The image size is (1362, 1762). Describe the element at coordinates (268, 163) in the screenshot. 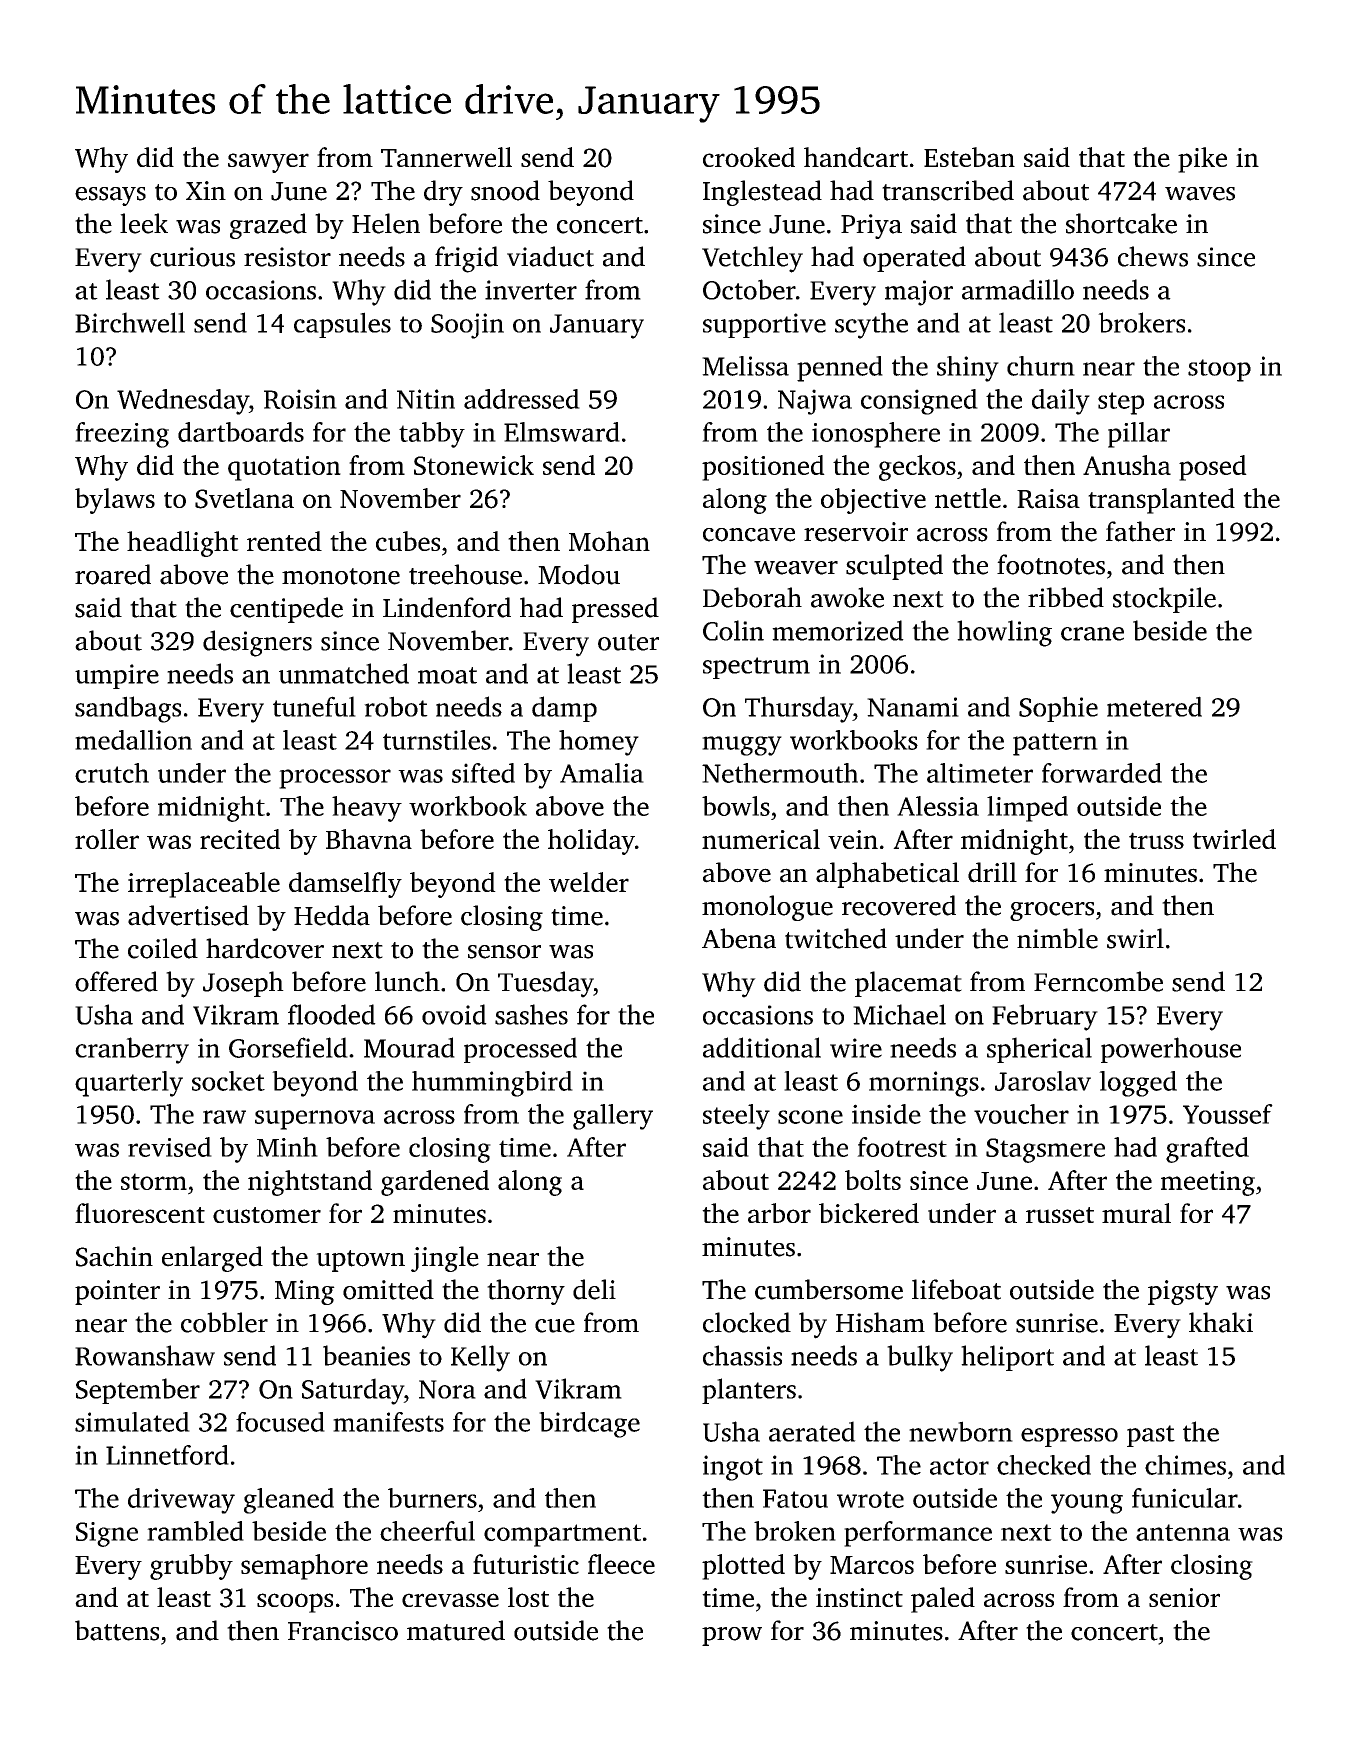

I see `sawyer` at that location.
